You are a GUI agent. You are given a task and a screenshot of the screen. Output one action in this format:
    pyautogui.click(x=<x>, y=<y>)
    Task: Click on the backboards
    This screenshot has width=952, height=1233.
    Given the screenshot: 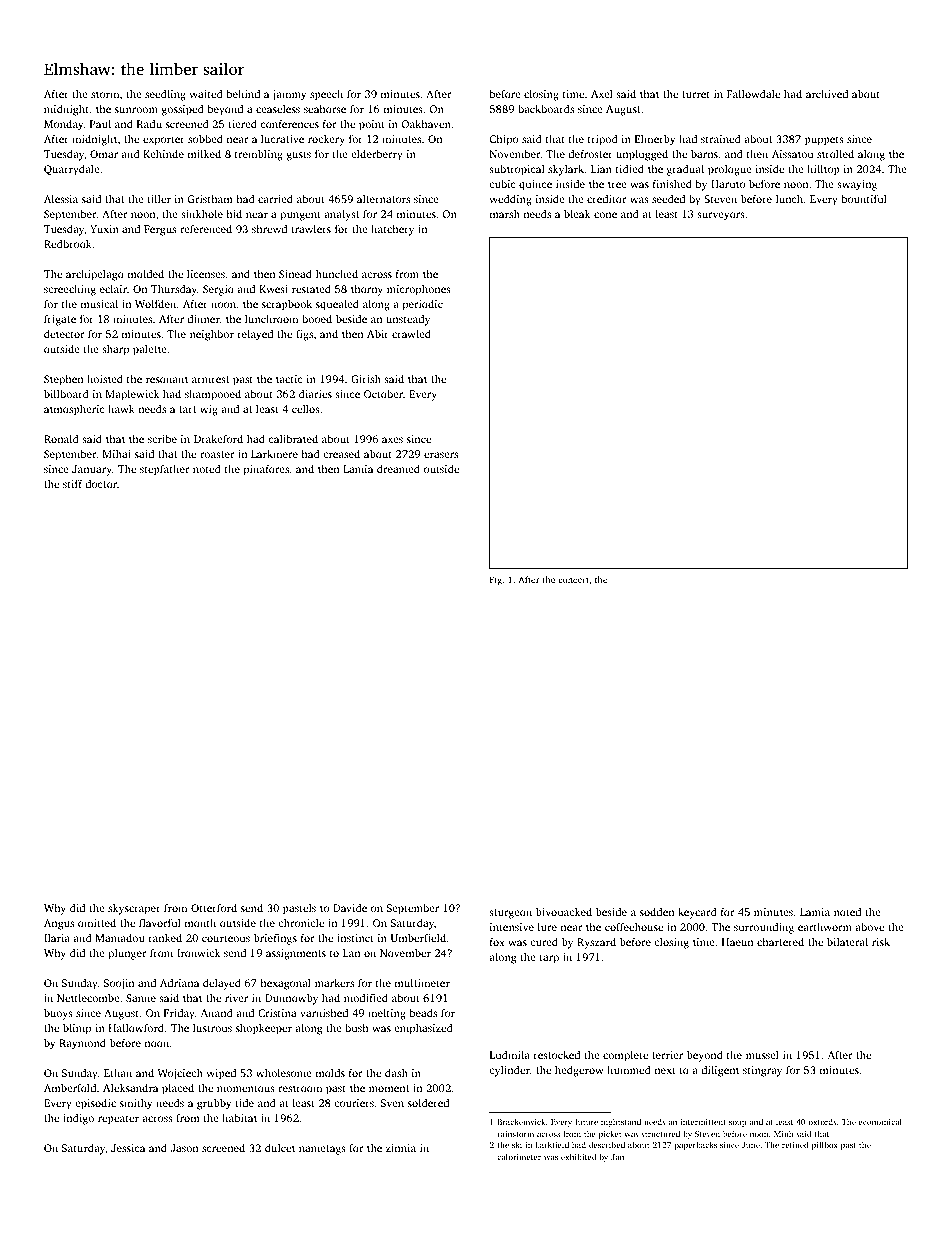 What is the action you would take?
    pyautogui.click(x=546, y=108)
